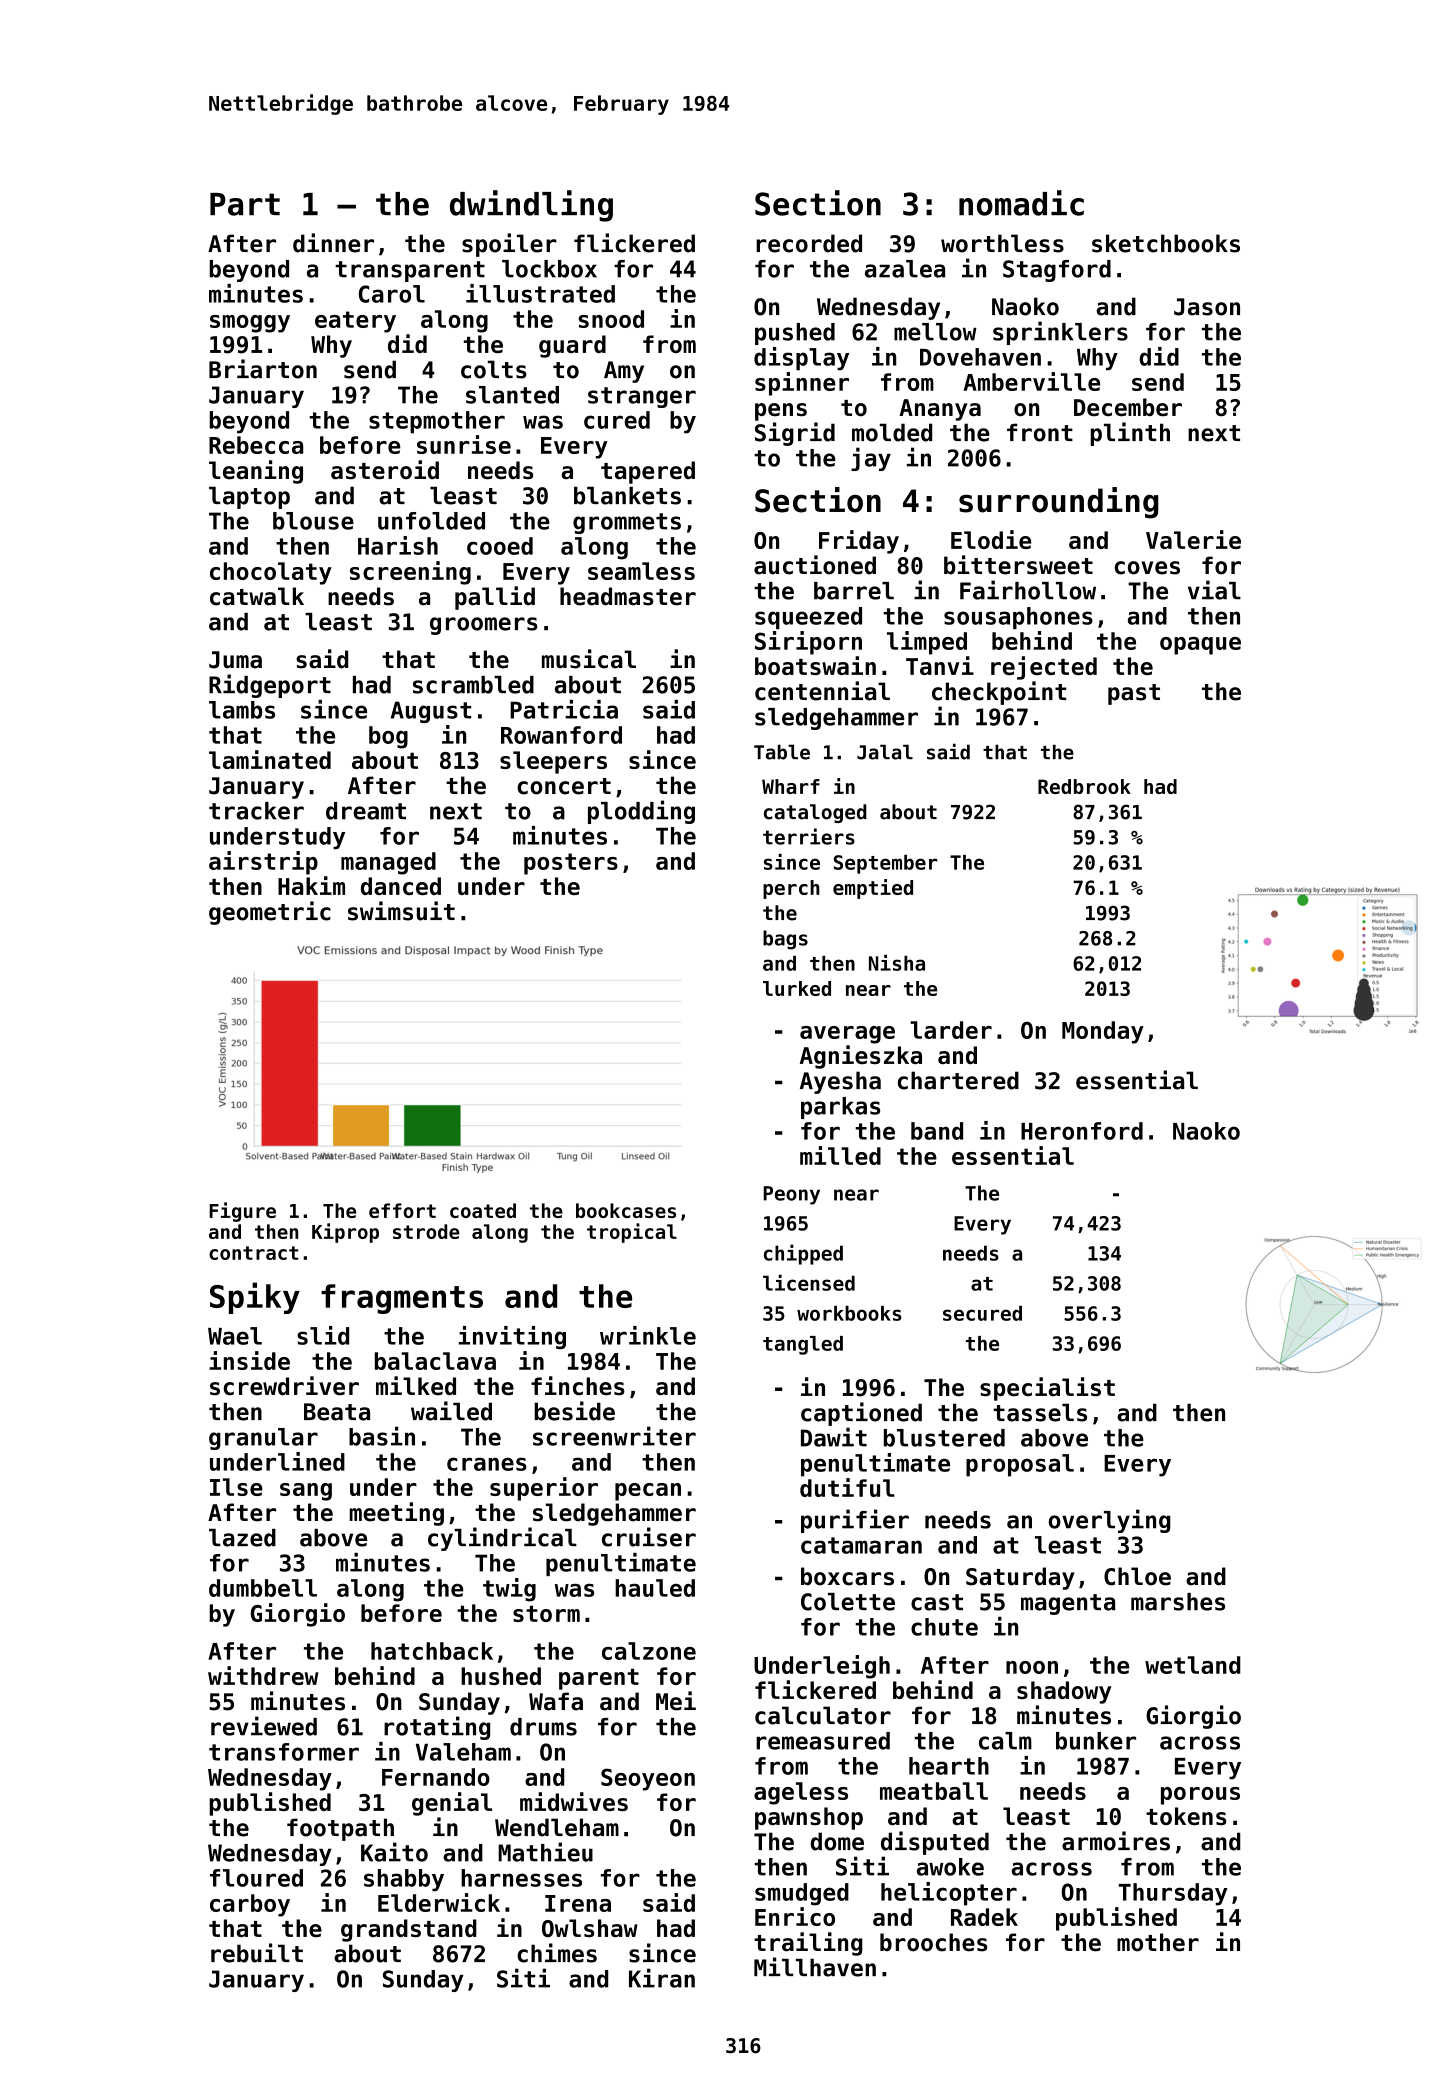 The width and height of the document is (1450, 2100). What do you see at coordinates (242, 710) in the document?
I see `lambs` at bounding box center [242, 710].
